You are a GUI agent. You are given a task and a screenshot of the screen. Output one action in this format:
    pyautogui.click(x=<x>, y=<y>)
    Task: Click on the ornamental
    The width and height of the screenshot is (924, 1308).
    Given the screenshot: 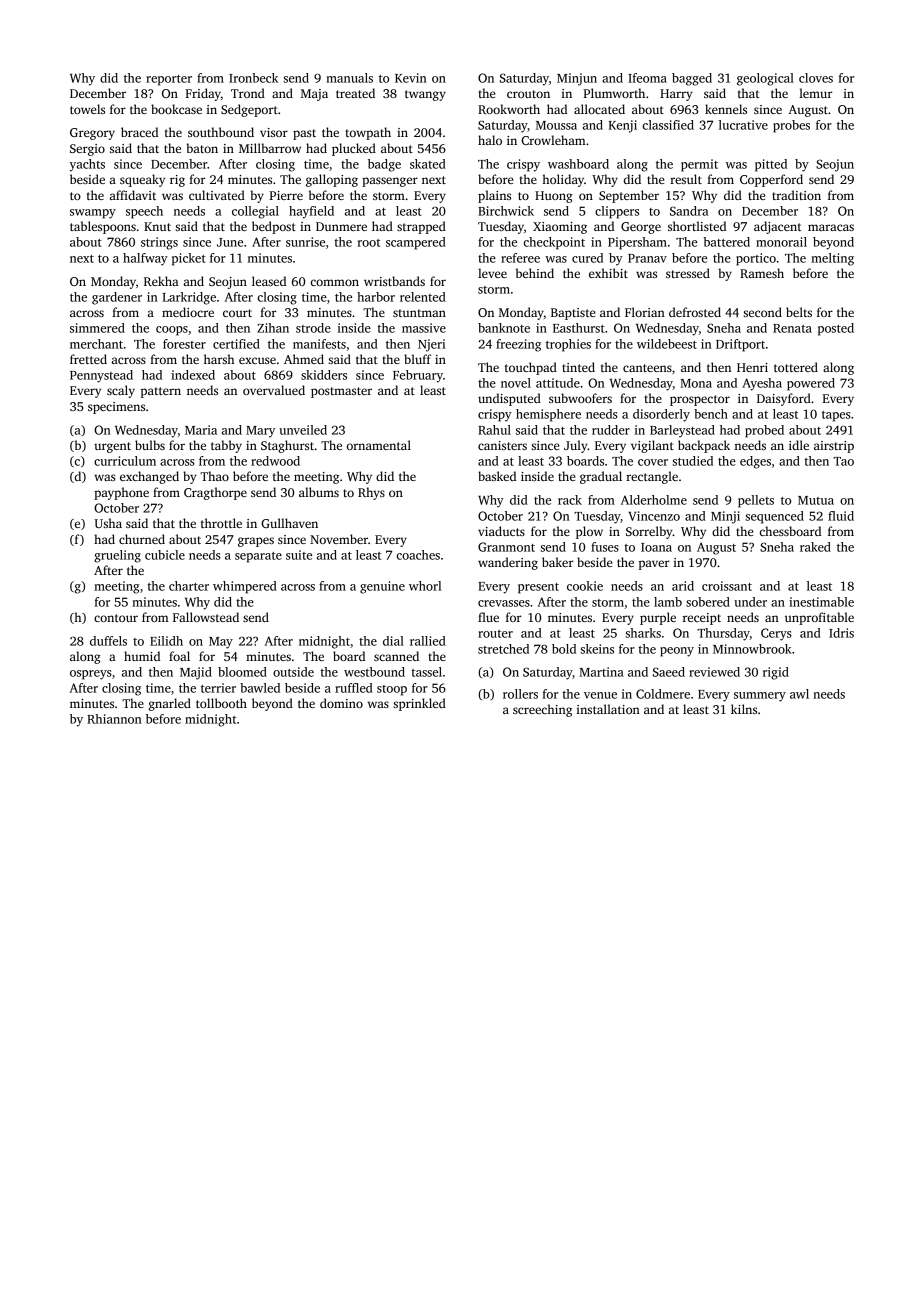 What is the action you would take?
    pyautogui.click(x=379, y=445)
